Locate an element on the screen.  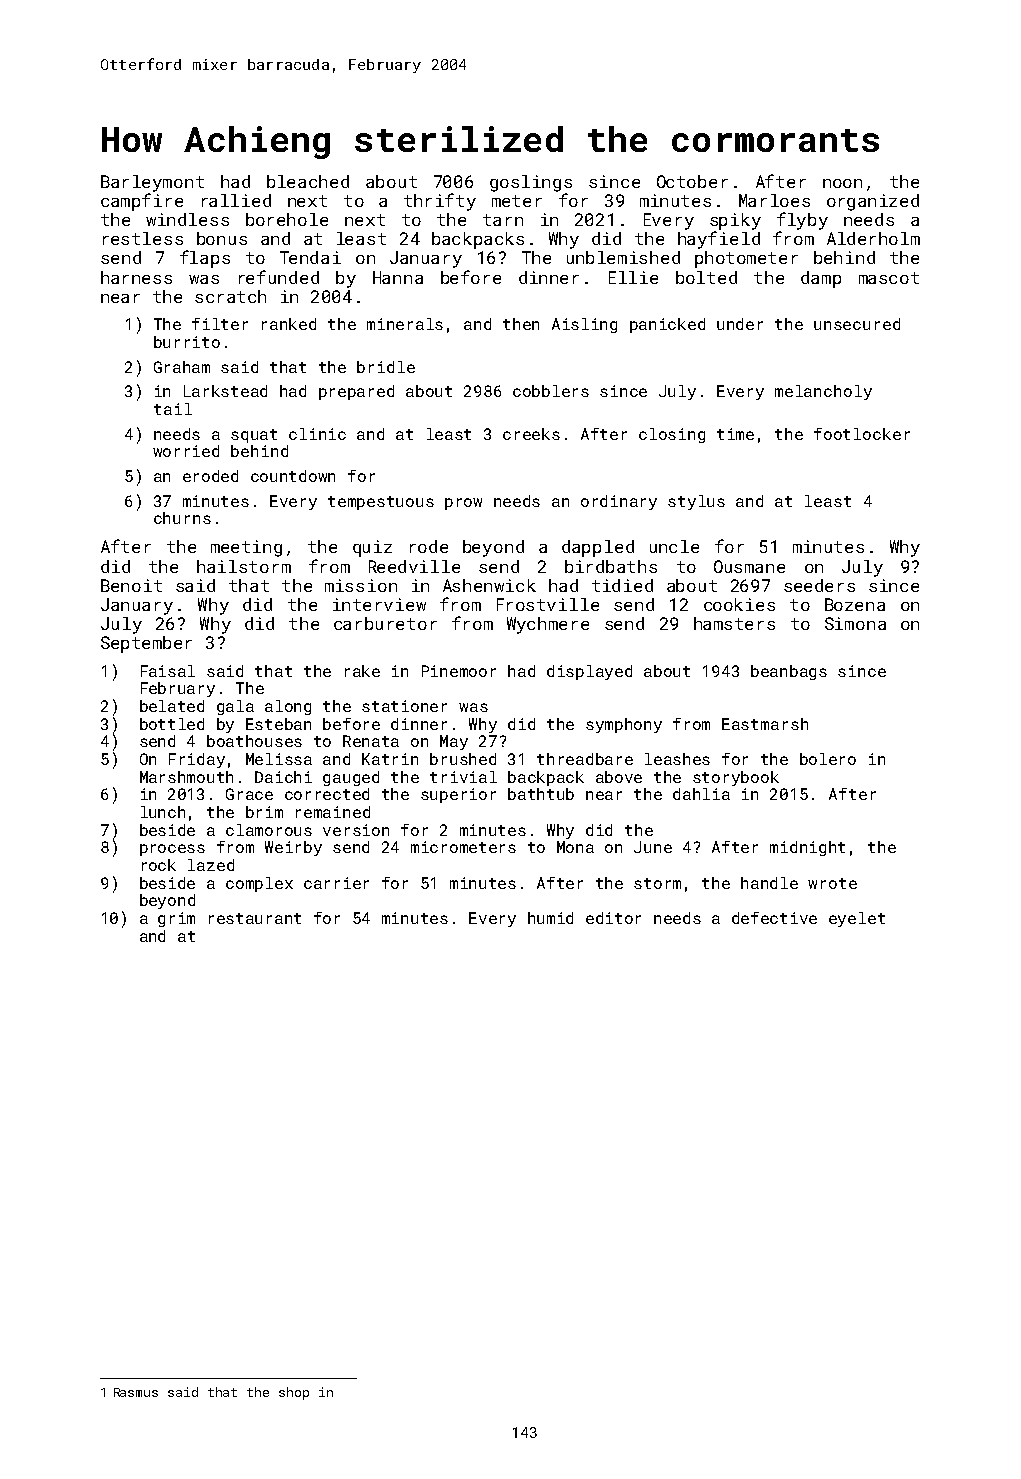
bottled is located at coordinates (172, 724).
